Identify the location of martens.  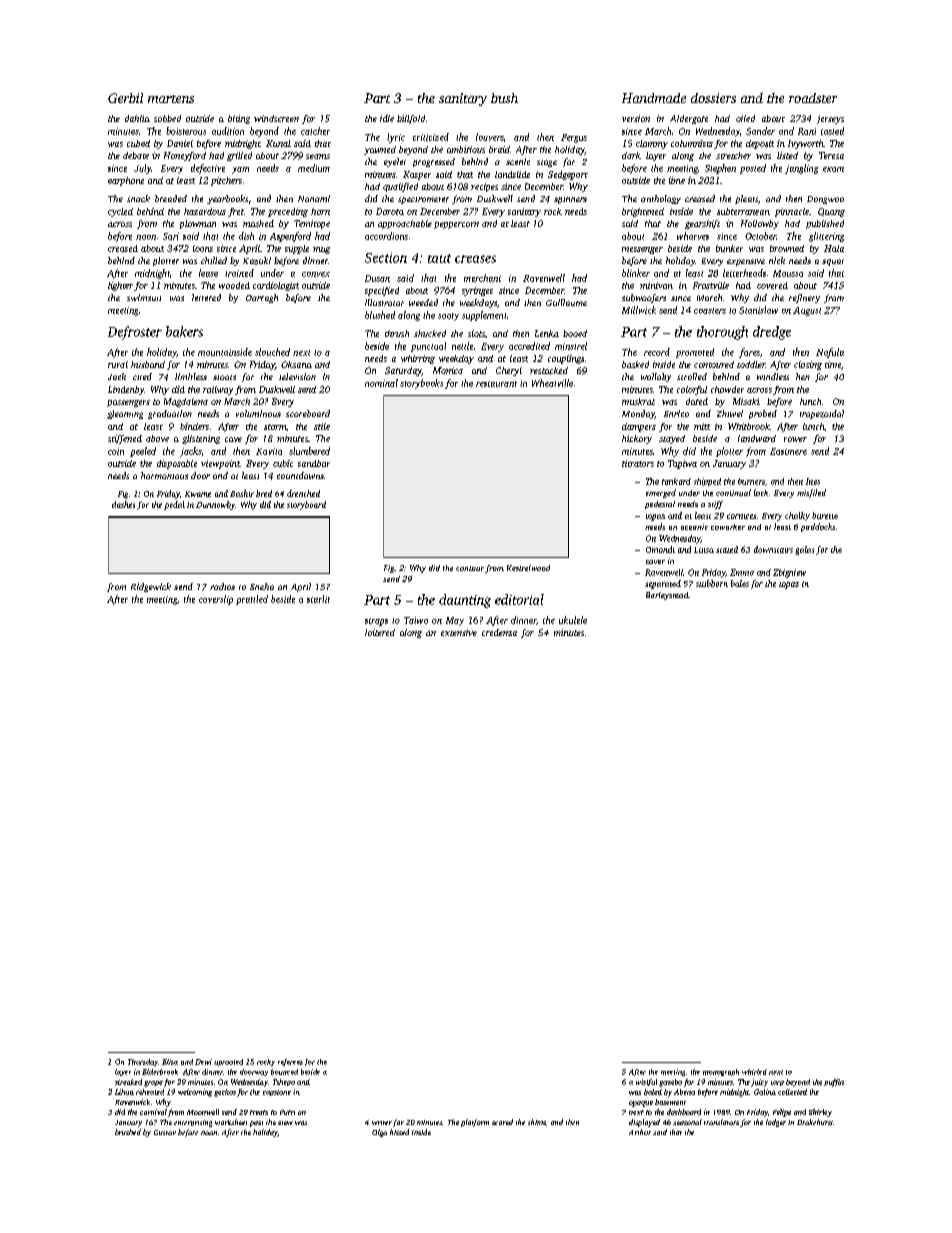
(171, 99).
